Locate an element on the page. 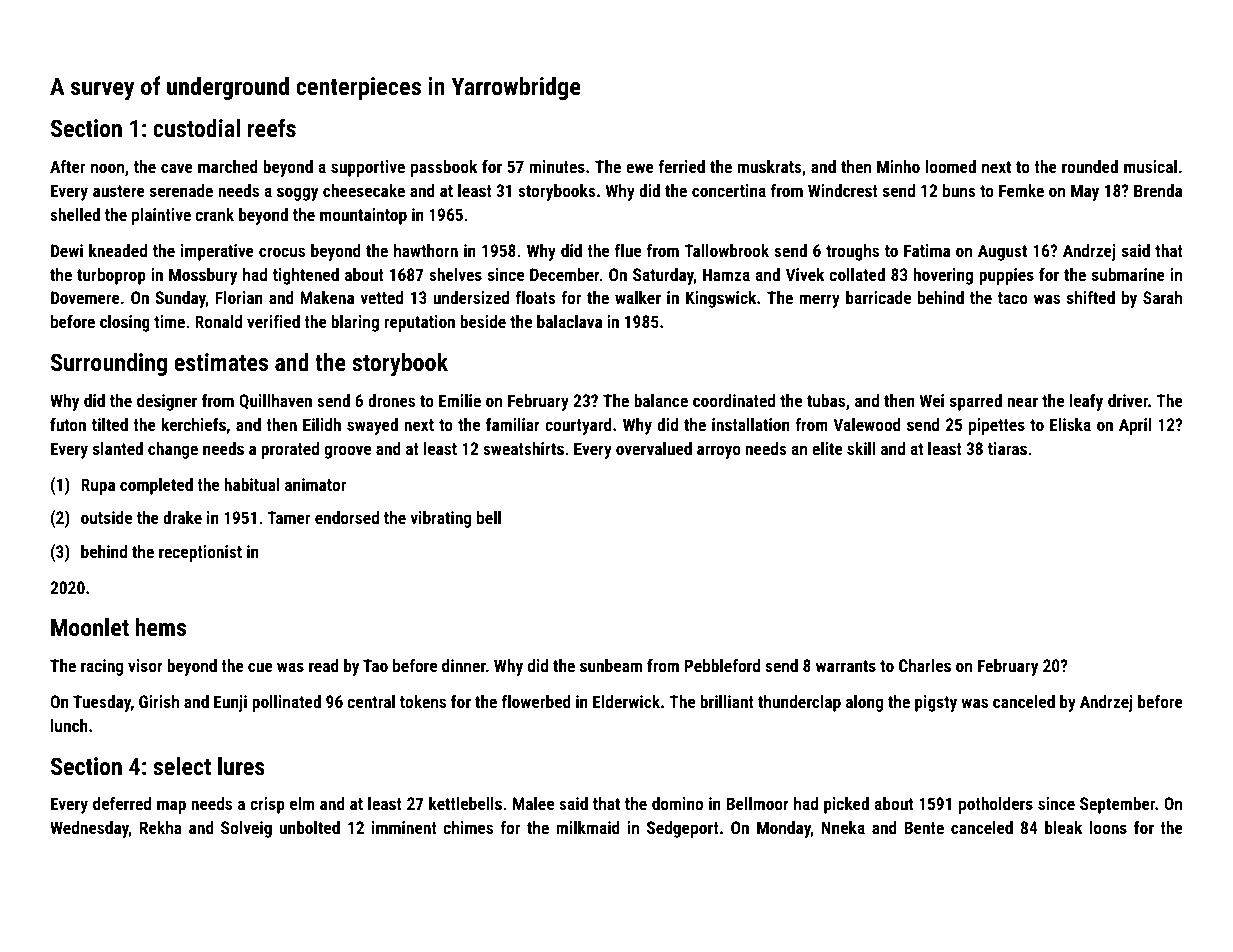 The image size is (1233, 952). Dovemere is located at coordinates (85, 297).
